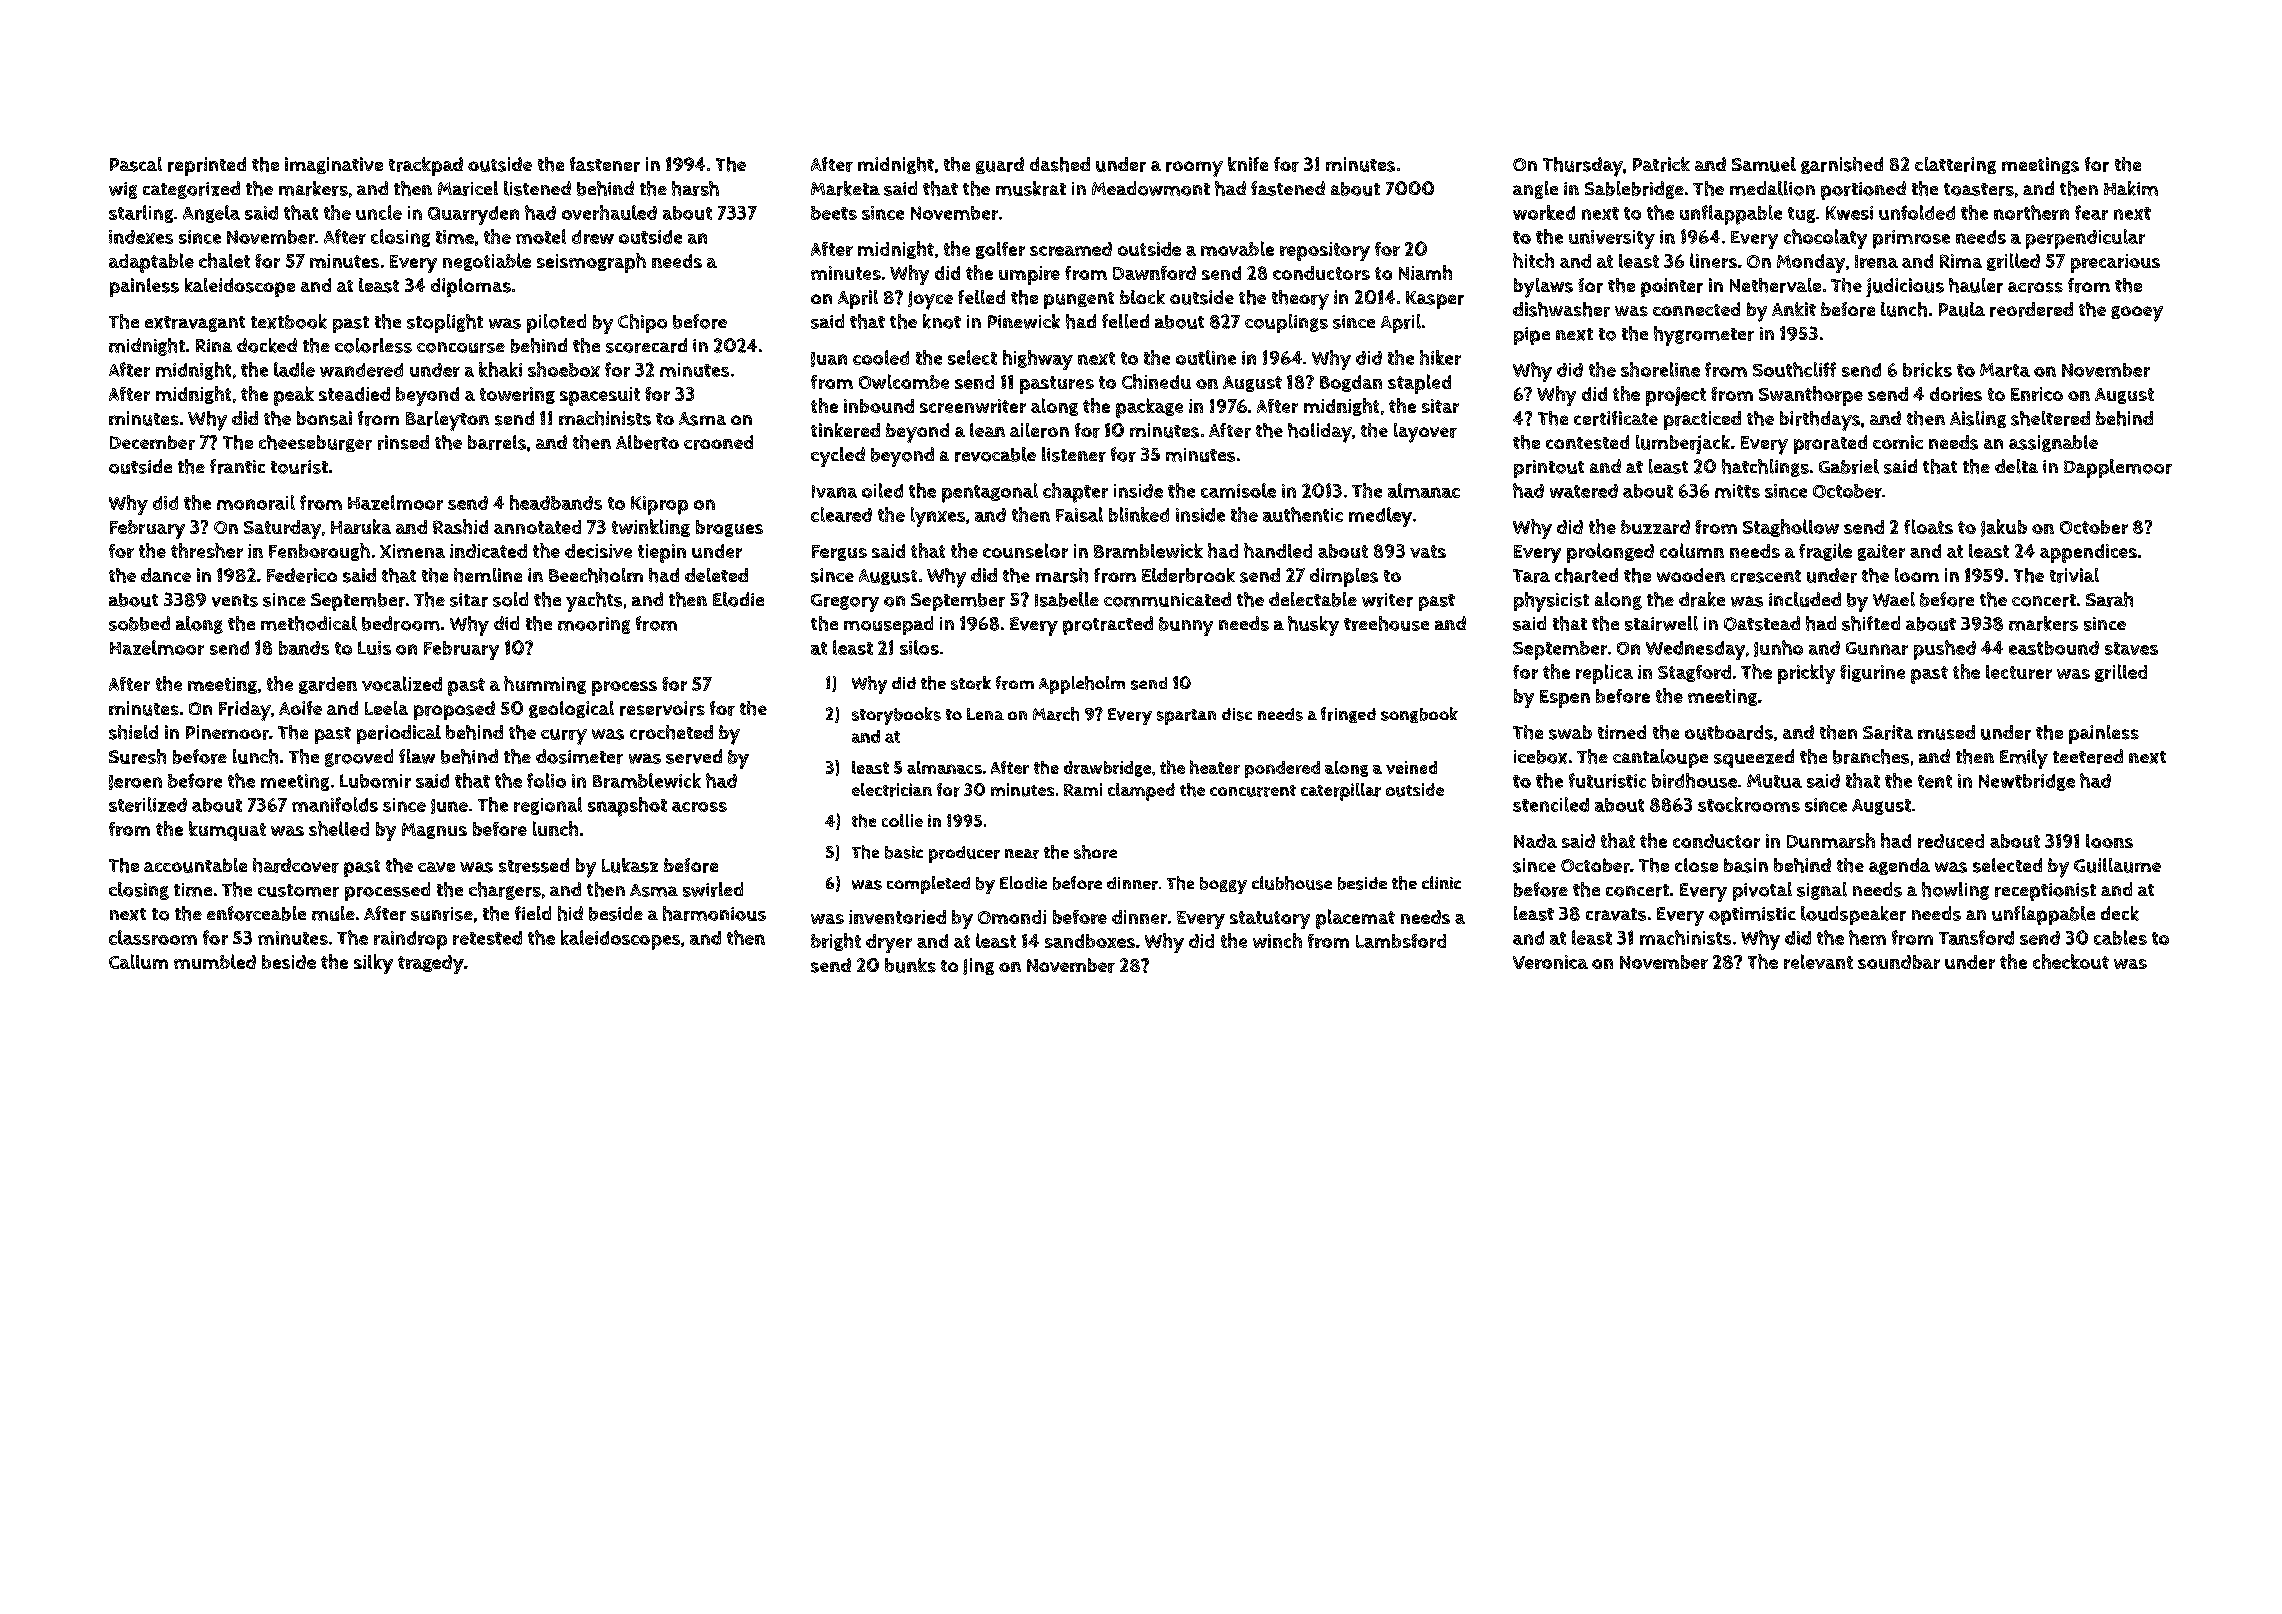 This screenshot has height=1614, width=2282. I want to click on silky, so click(373, 964).
